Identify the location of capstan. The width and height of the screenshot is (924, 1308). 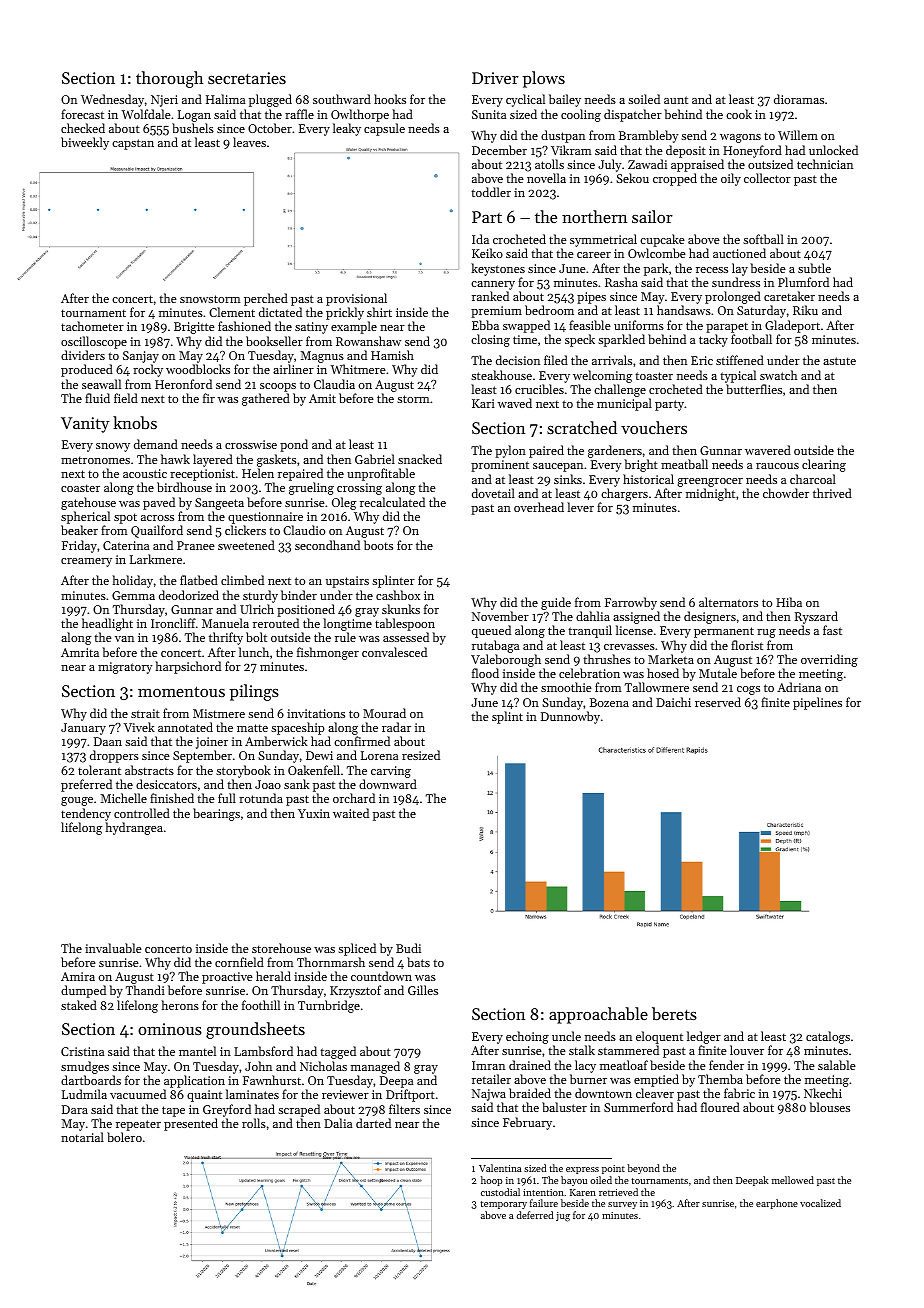
(133, 144).
